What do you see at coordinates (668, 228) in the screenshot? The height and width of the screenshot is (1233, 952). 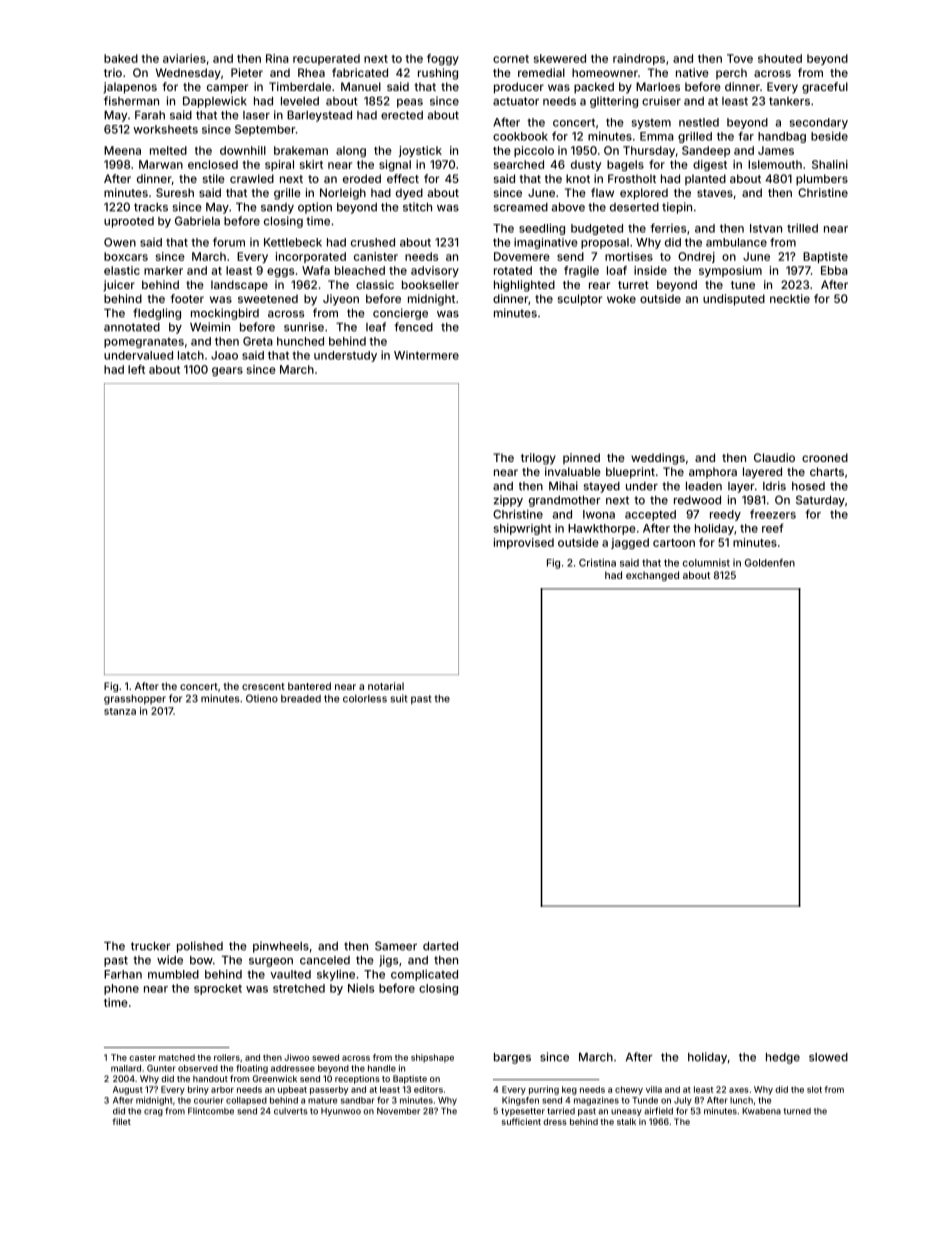 I see `ferries` at bounding box center [668, 228].
